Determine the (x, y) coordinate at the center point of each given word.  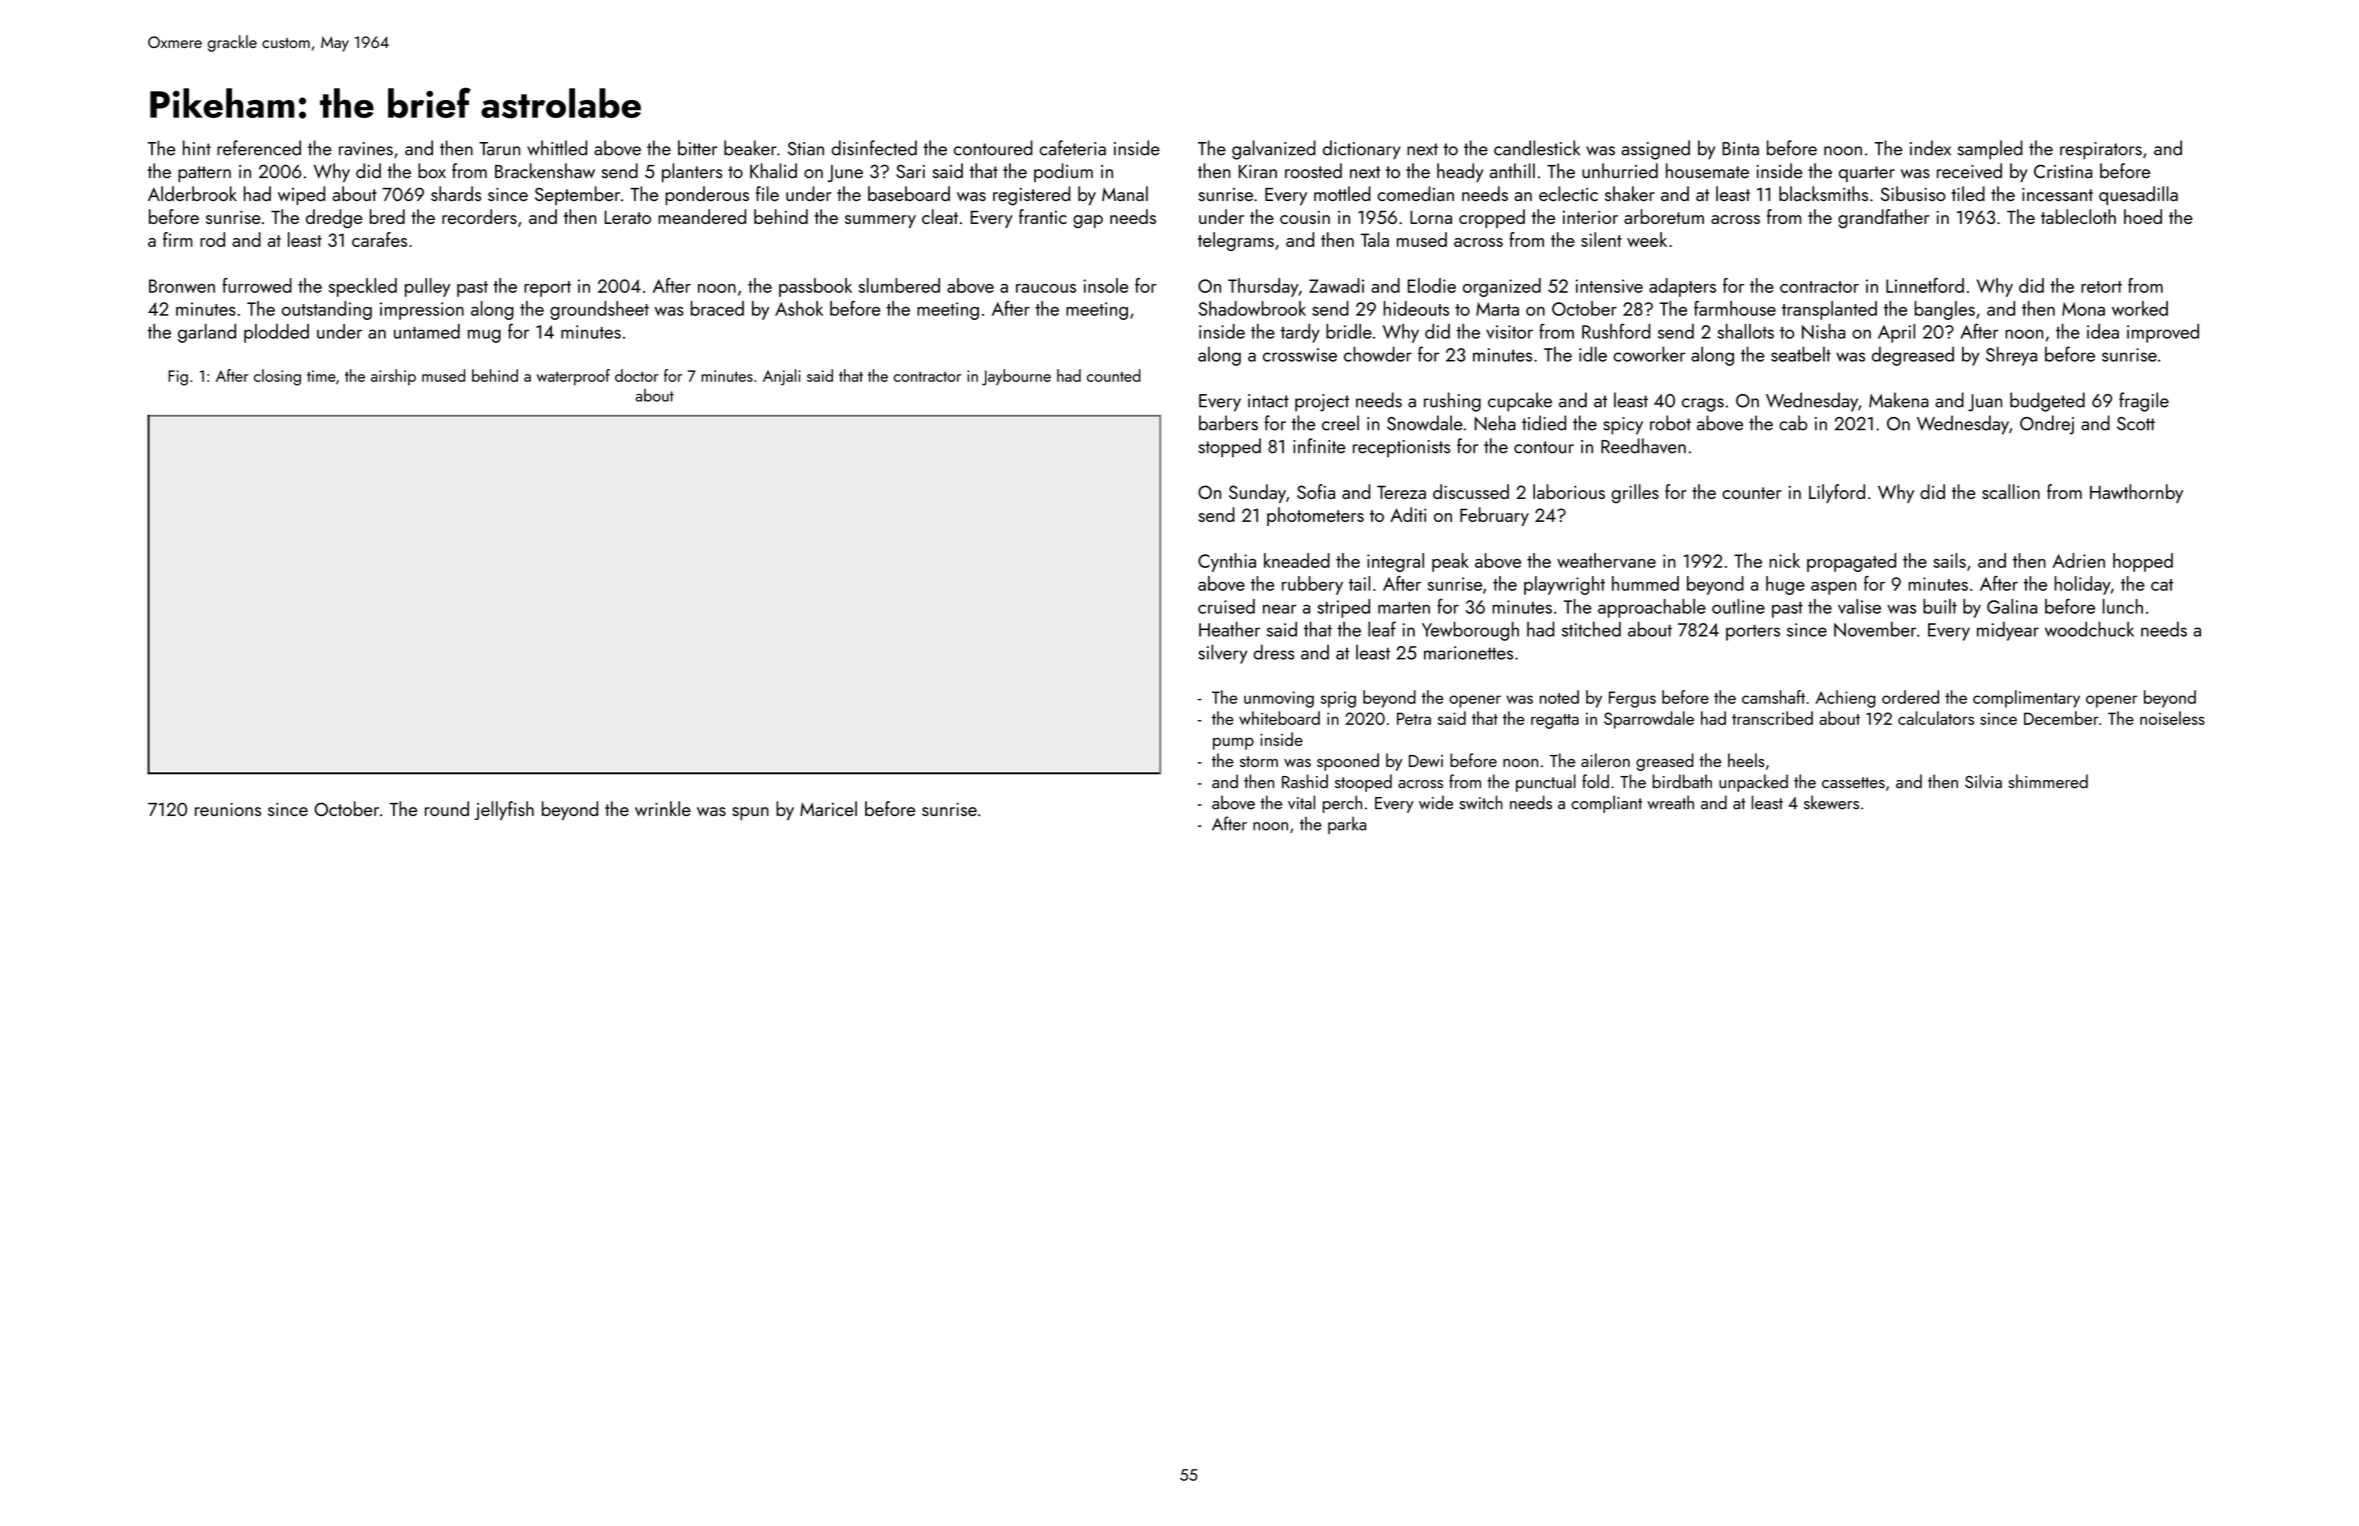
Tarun (499, 149)
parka (1347, 825)
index (1930, 148)
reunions (228, 809)
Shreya (2011, 356)
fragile (2144, 402)
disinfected (874, 148)
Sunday (1257, 493)
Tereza (1401, 492)
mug (484, 336)
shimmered (2048, 781)
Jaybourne (1016, 377)
